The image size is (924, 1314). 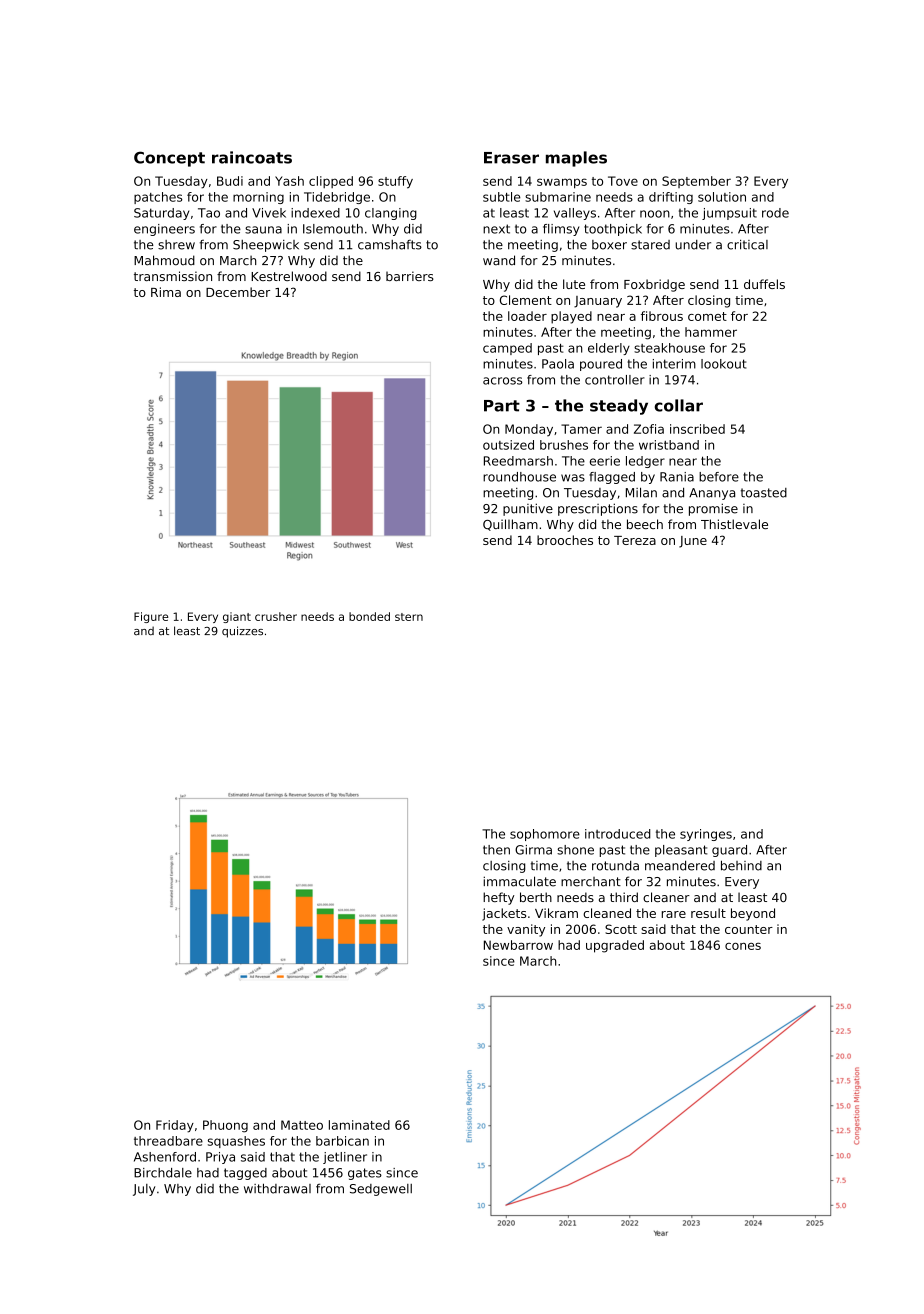 I want to click on drifting, so click(x=671, y=198).
